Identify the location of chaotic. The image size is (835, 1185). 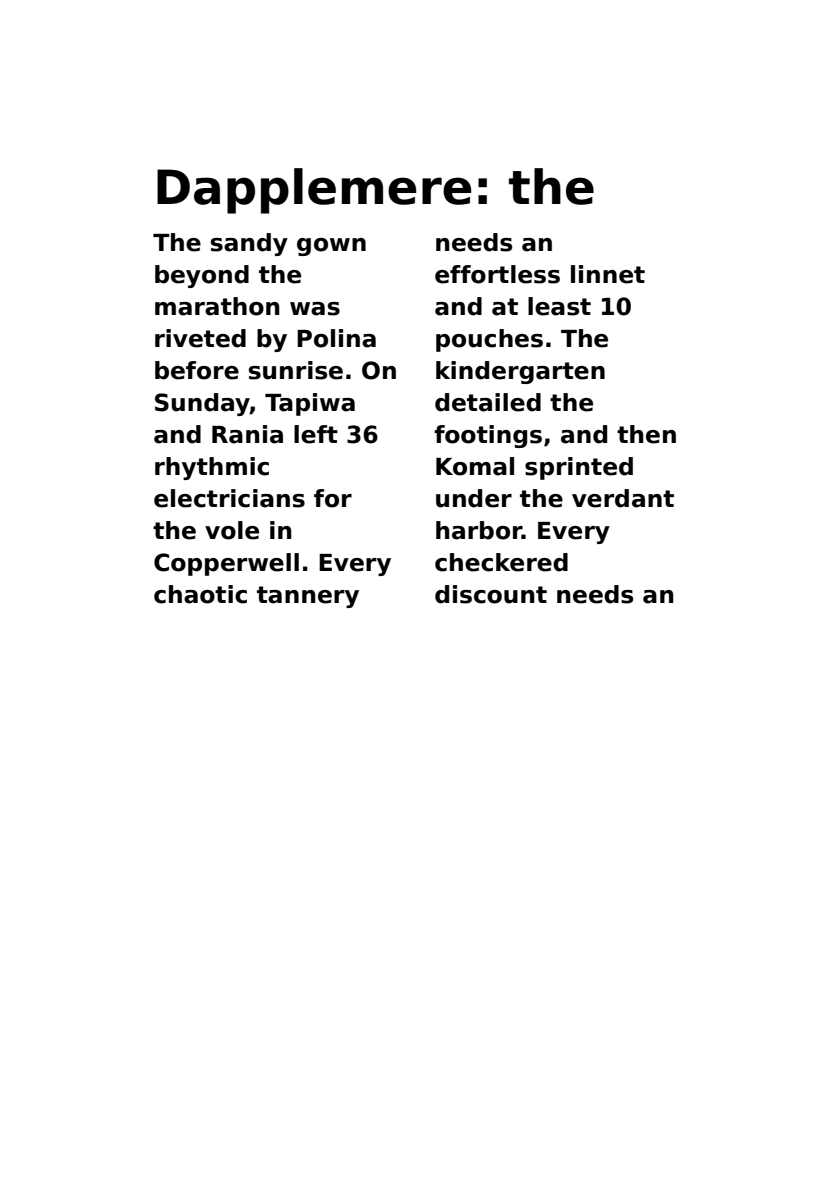
(200, 594).
